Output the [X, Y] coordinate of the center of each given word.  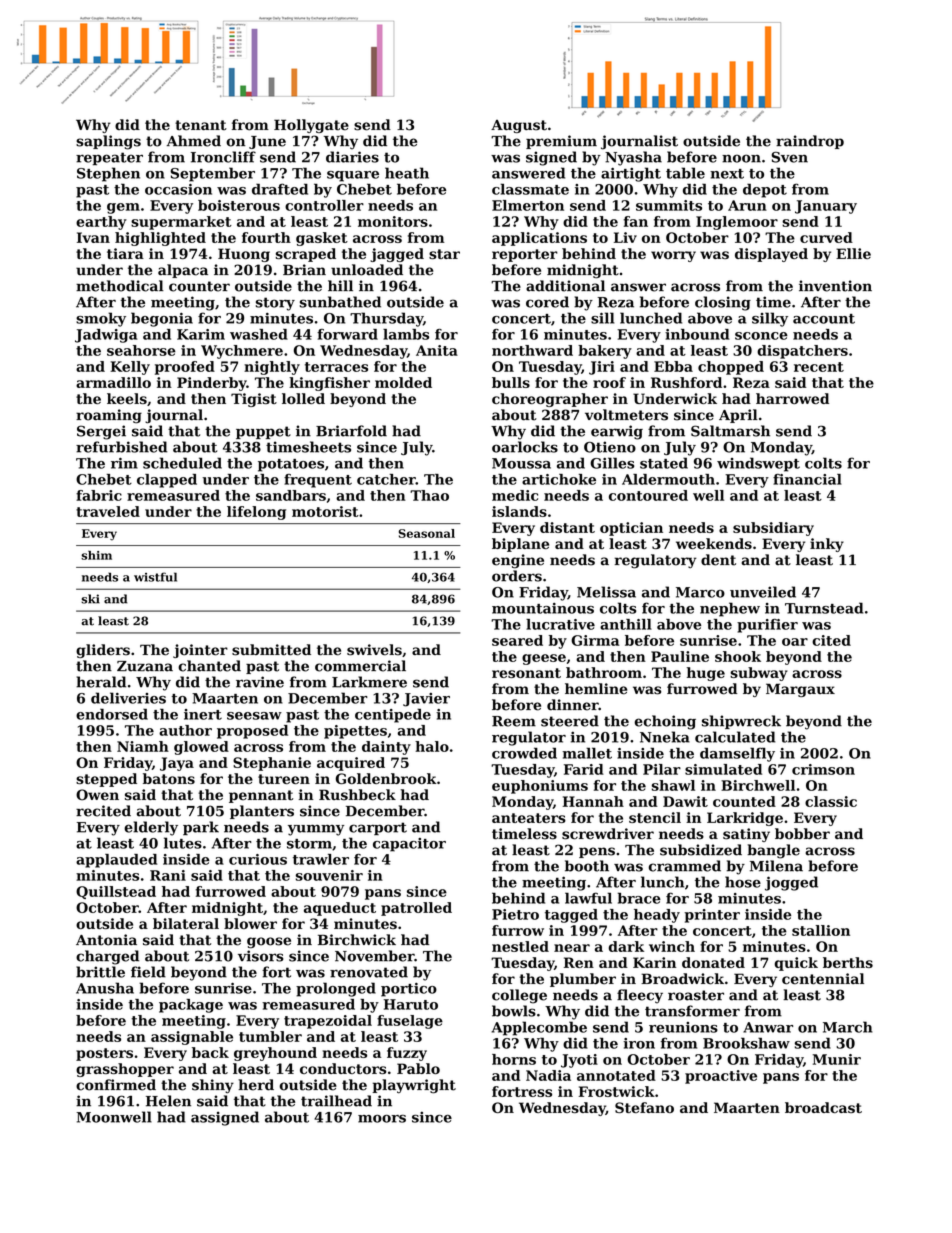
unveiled [763, 592]
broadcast [823, 1107]
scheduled [182, 463]
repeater [109, 158]
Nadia [548, 1075]
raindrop [810, 142]
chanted [209, 666]
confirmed [116, 1085]
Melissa [606, 592]
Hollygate [311, 126]
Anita [437, 350]
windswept [758, 464]
